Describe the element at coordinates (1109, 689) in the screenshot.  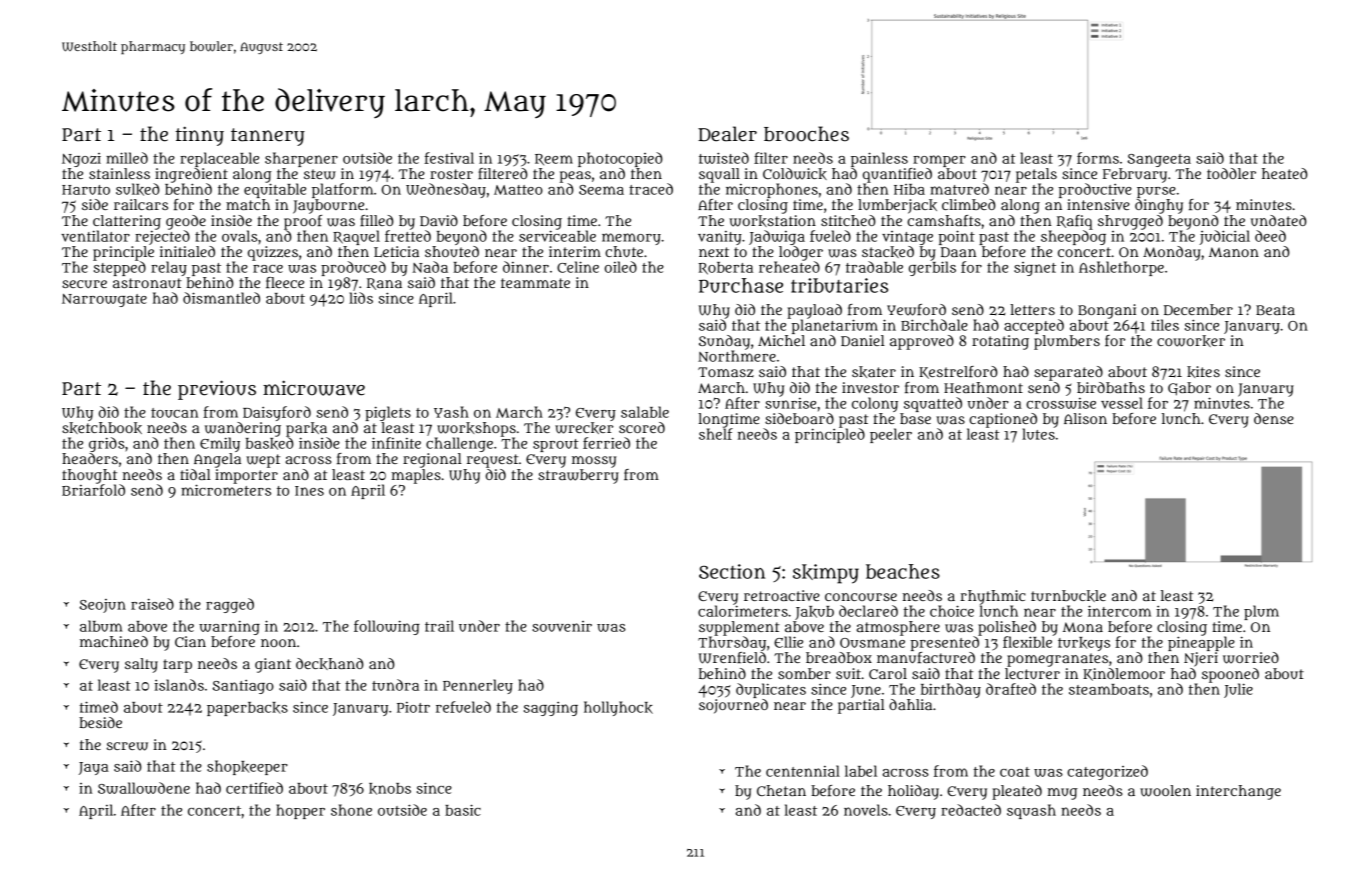
I see `steamboats` at that location.
